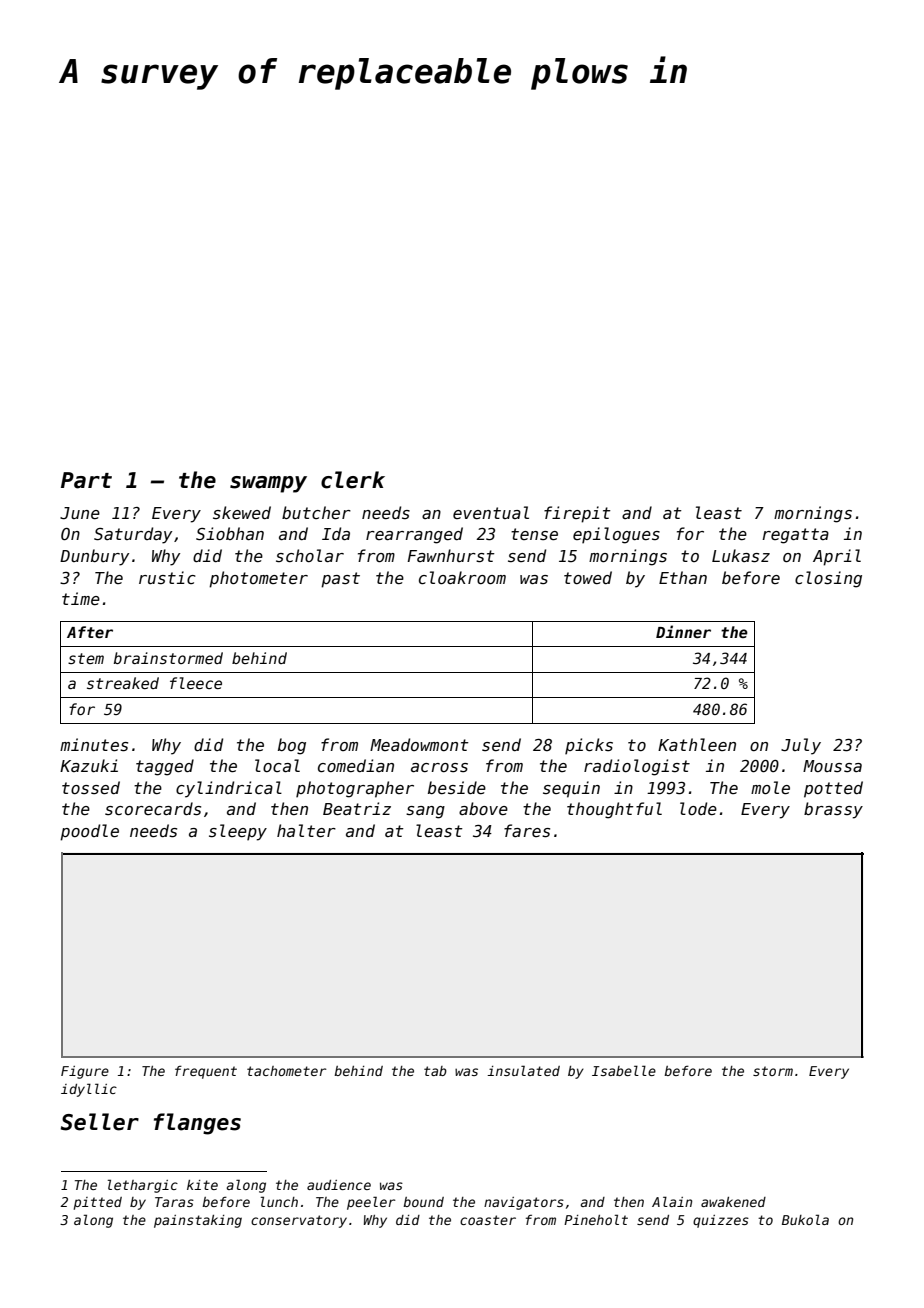  What do you see at coordinates (86, 480) in the page?
I see `Part` at bounding box center [86, 480].
